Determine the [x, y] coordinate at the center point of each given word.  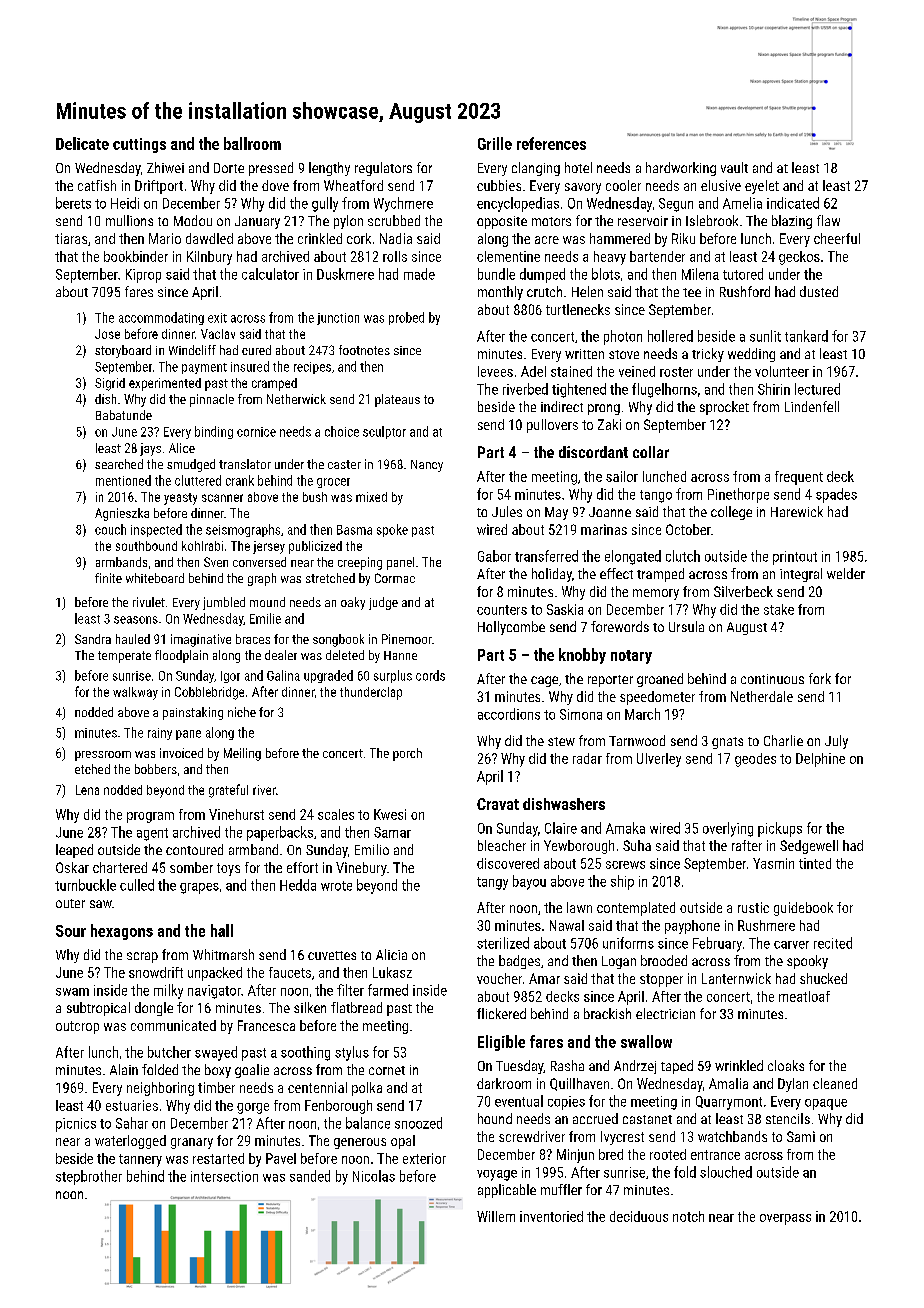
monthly [500, 293]
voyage [497, 1175]
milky [168, 991]
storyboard [123, 351]
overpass [785, 1219]
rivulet [149, 602]
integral [801, 575]
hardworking [681, 169]
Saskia [565, 609]
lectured [817, 389]
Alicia [391, 954]
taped [677, 1067]
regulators [383, 169]
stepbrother [89, 1177]
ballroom [252, 143]
